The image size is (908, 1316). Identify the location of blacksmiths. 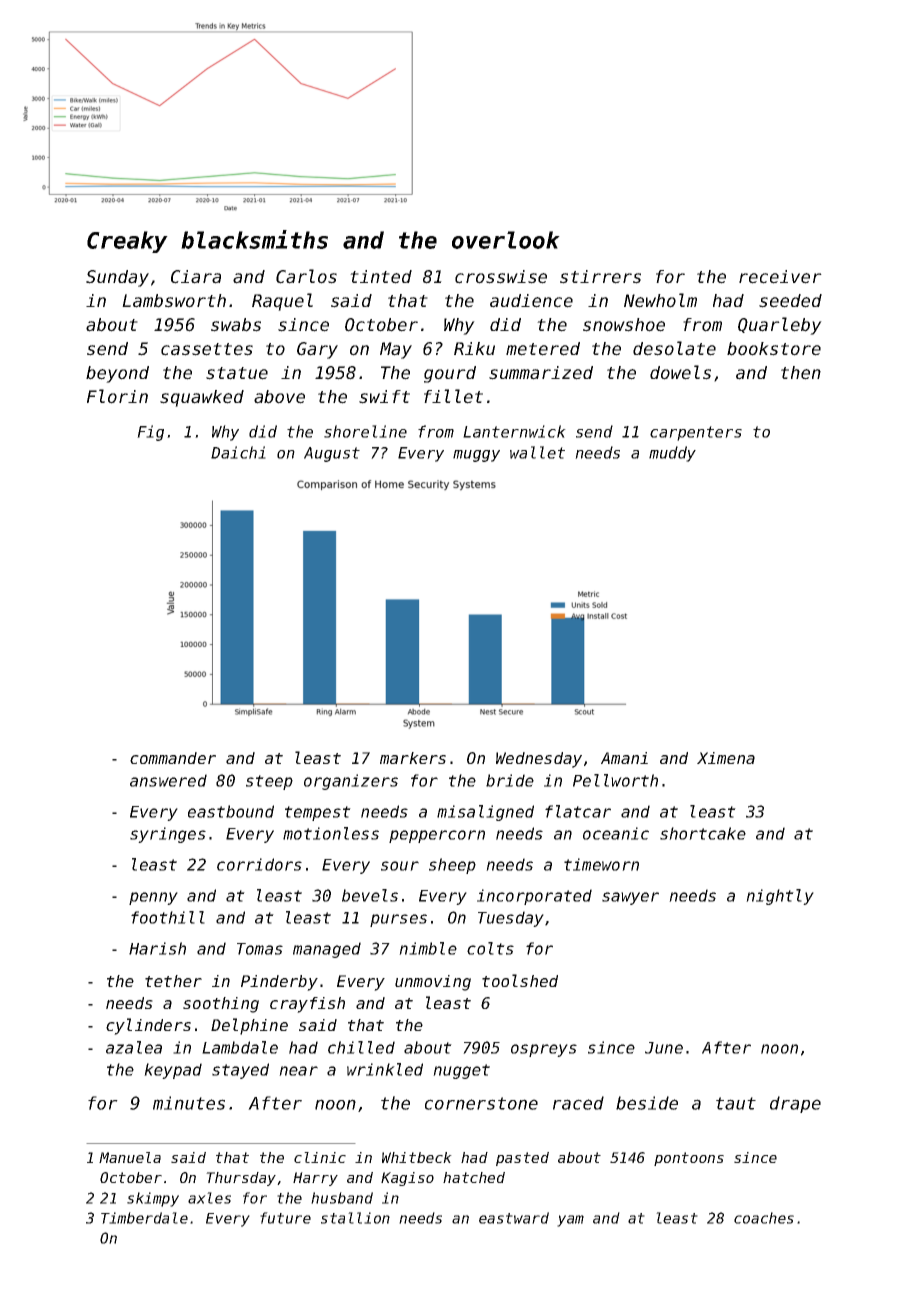
(254, 239).
